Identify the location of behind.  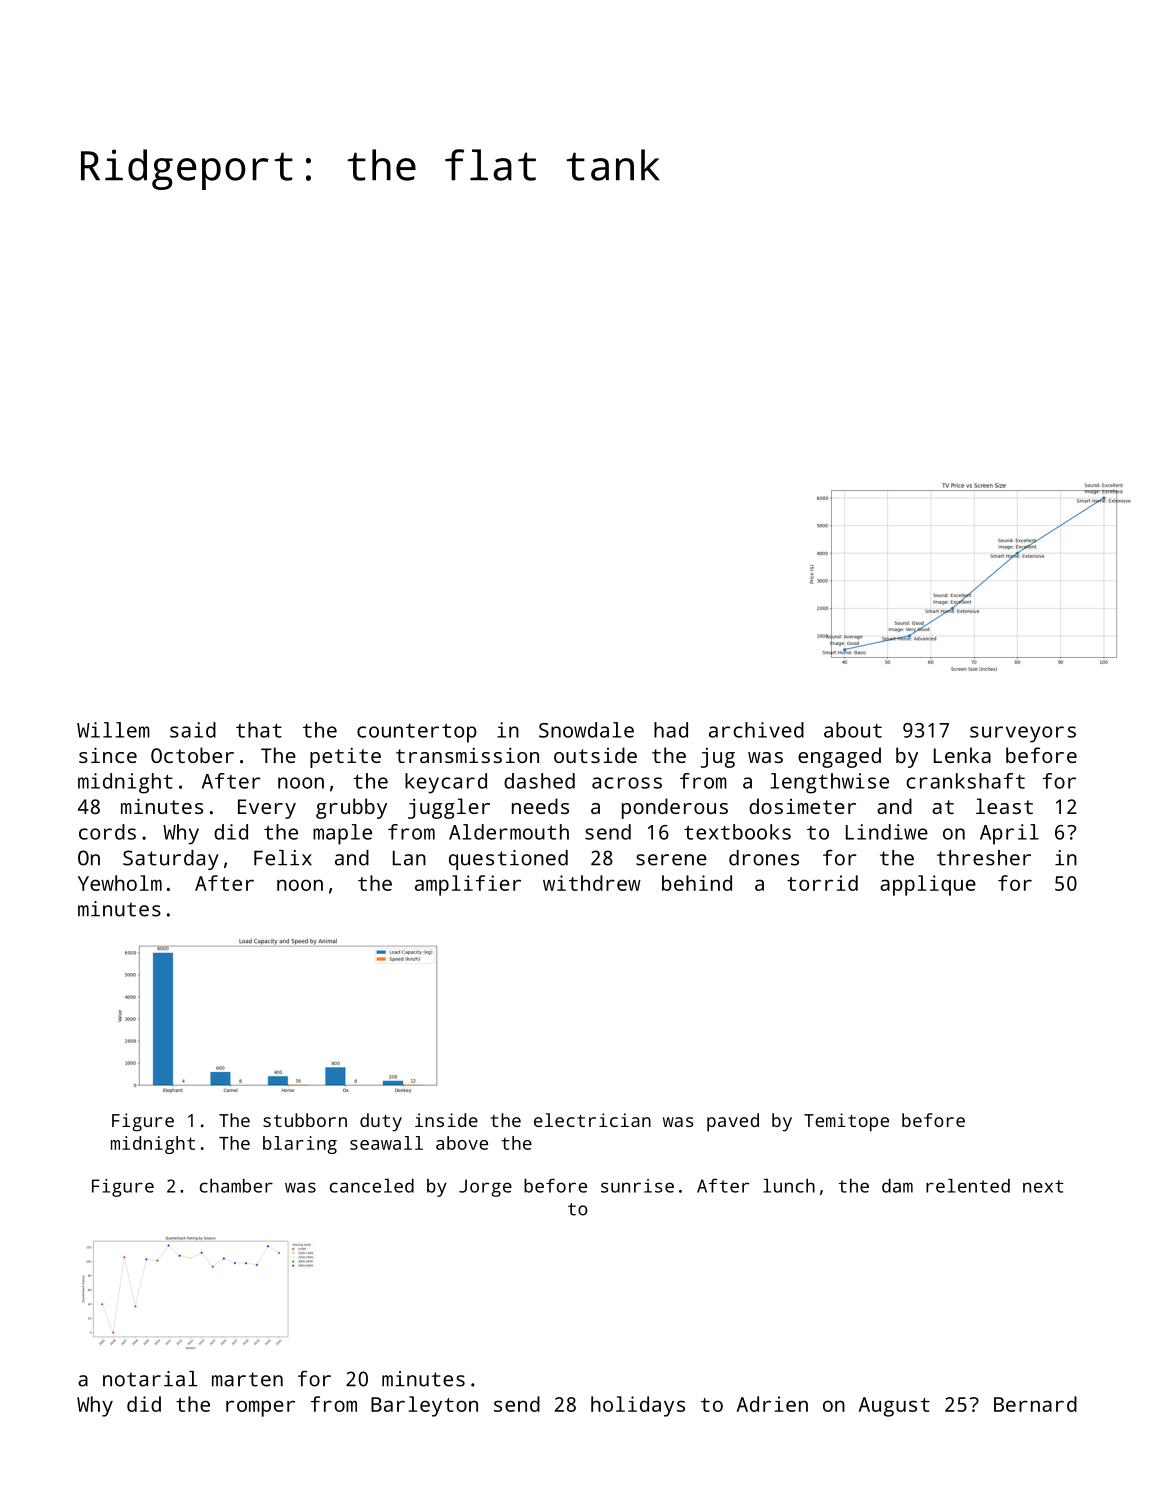
(697, 883).
